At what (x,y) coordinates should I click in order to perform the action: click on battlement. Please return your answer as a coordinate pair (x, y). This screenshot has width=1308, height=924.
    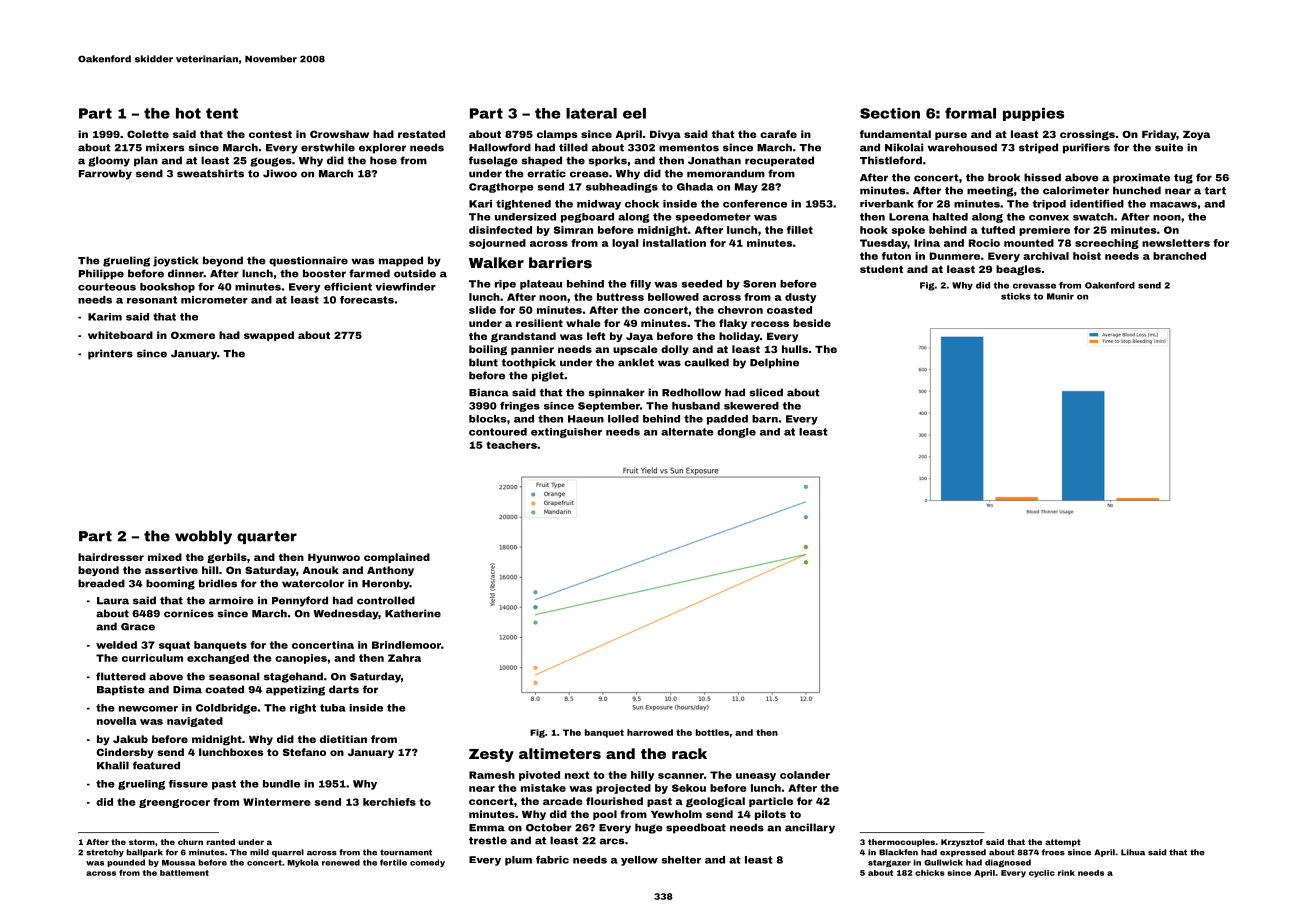
    Looking at the image, I should click on (184, 873).
